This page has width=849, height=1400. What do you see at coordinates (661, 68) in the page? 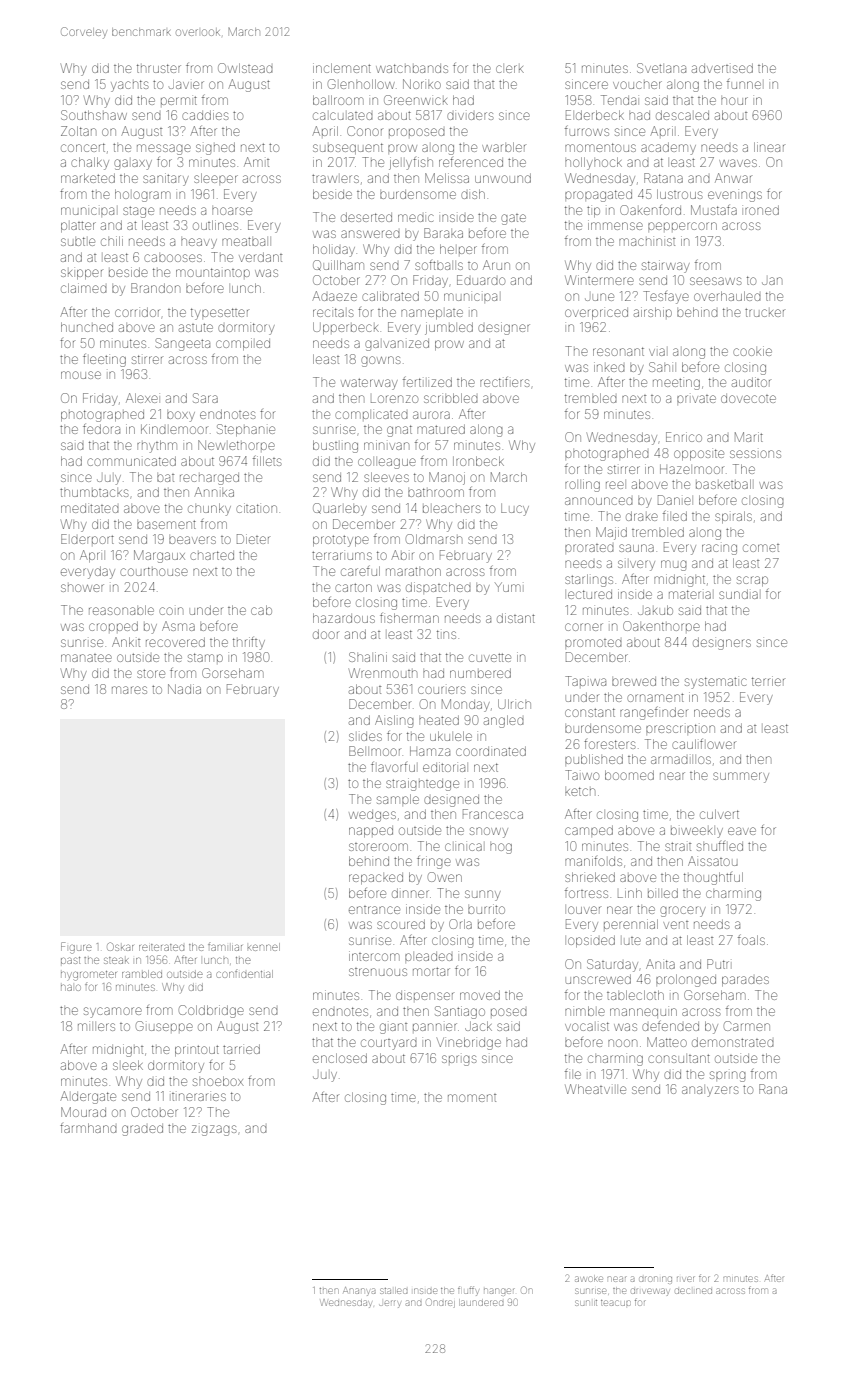
I see `Svetlana` at bounding box center [661, 68].
